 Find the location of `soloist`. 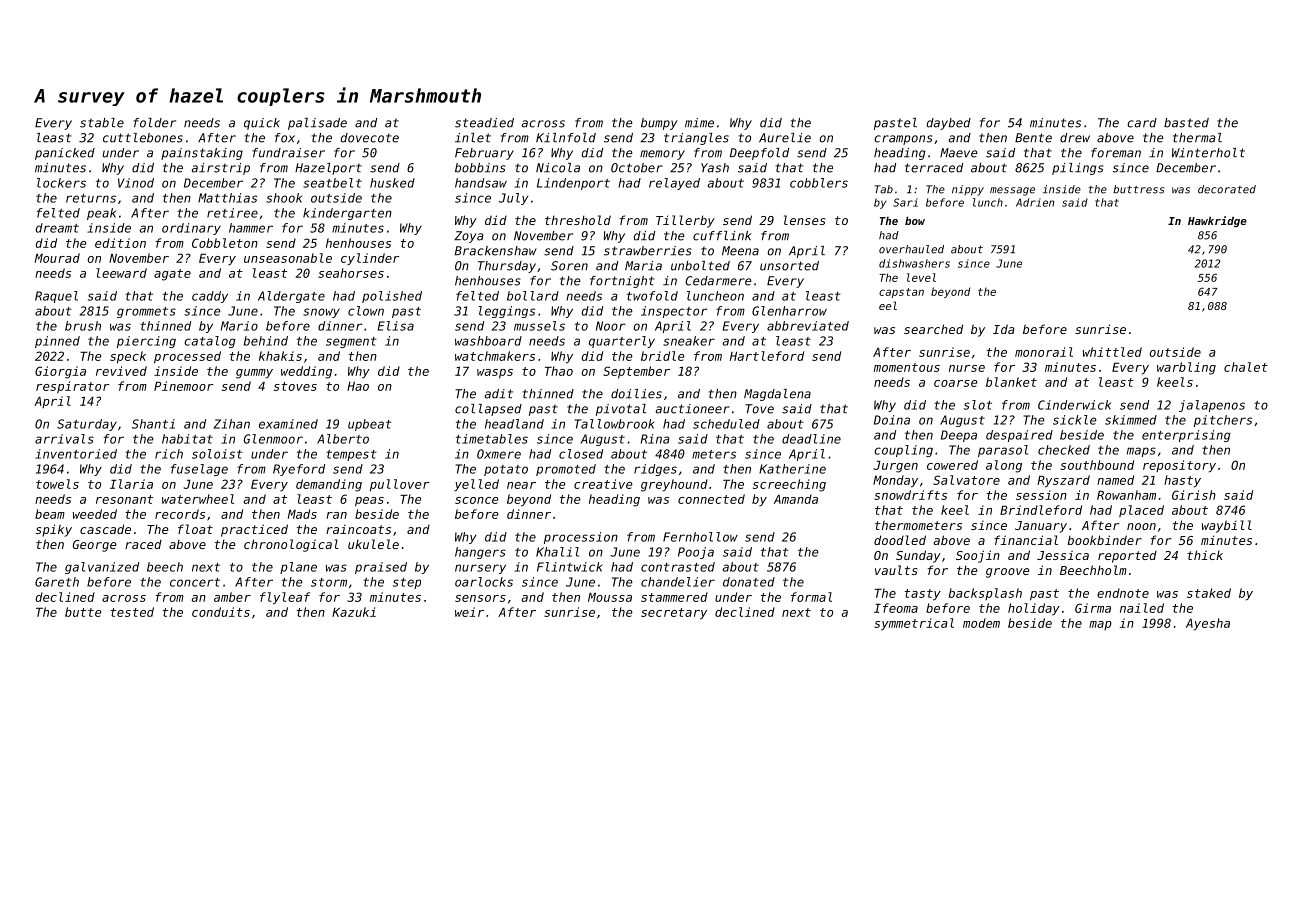

soloist is located at coordinates (217, 454).
